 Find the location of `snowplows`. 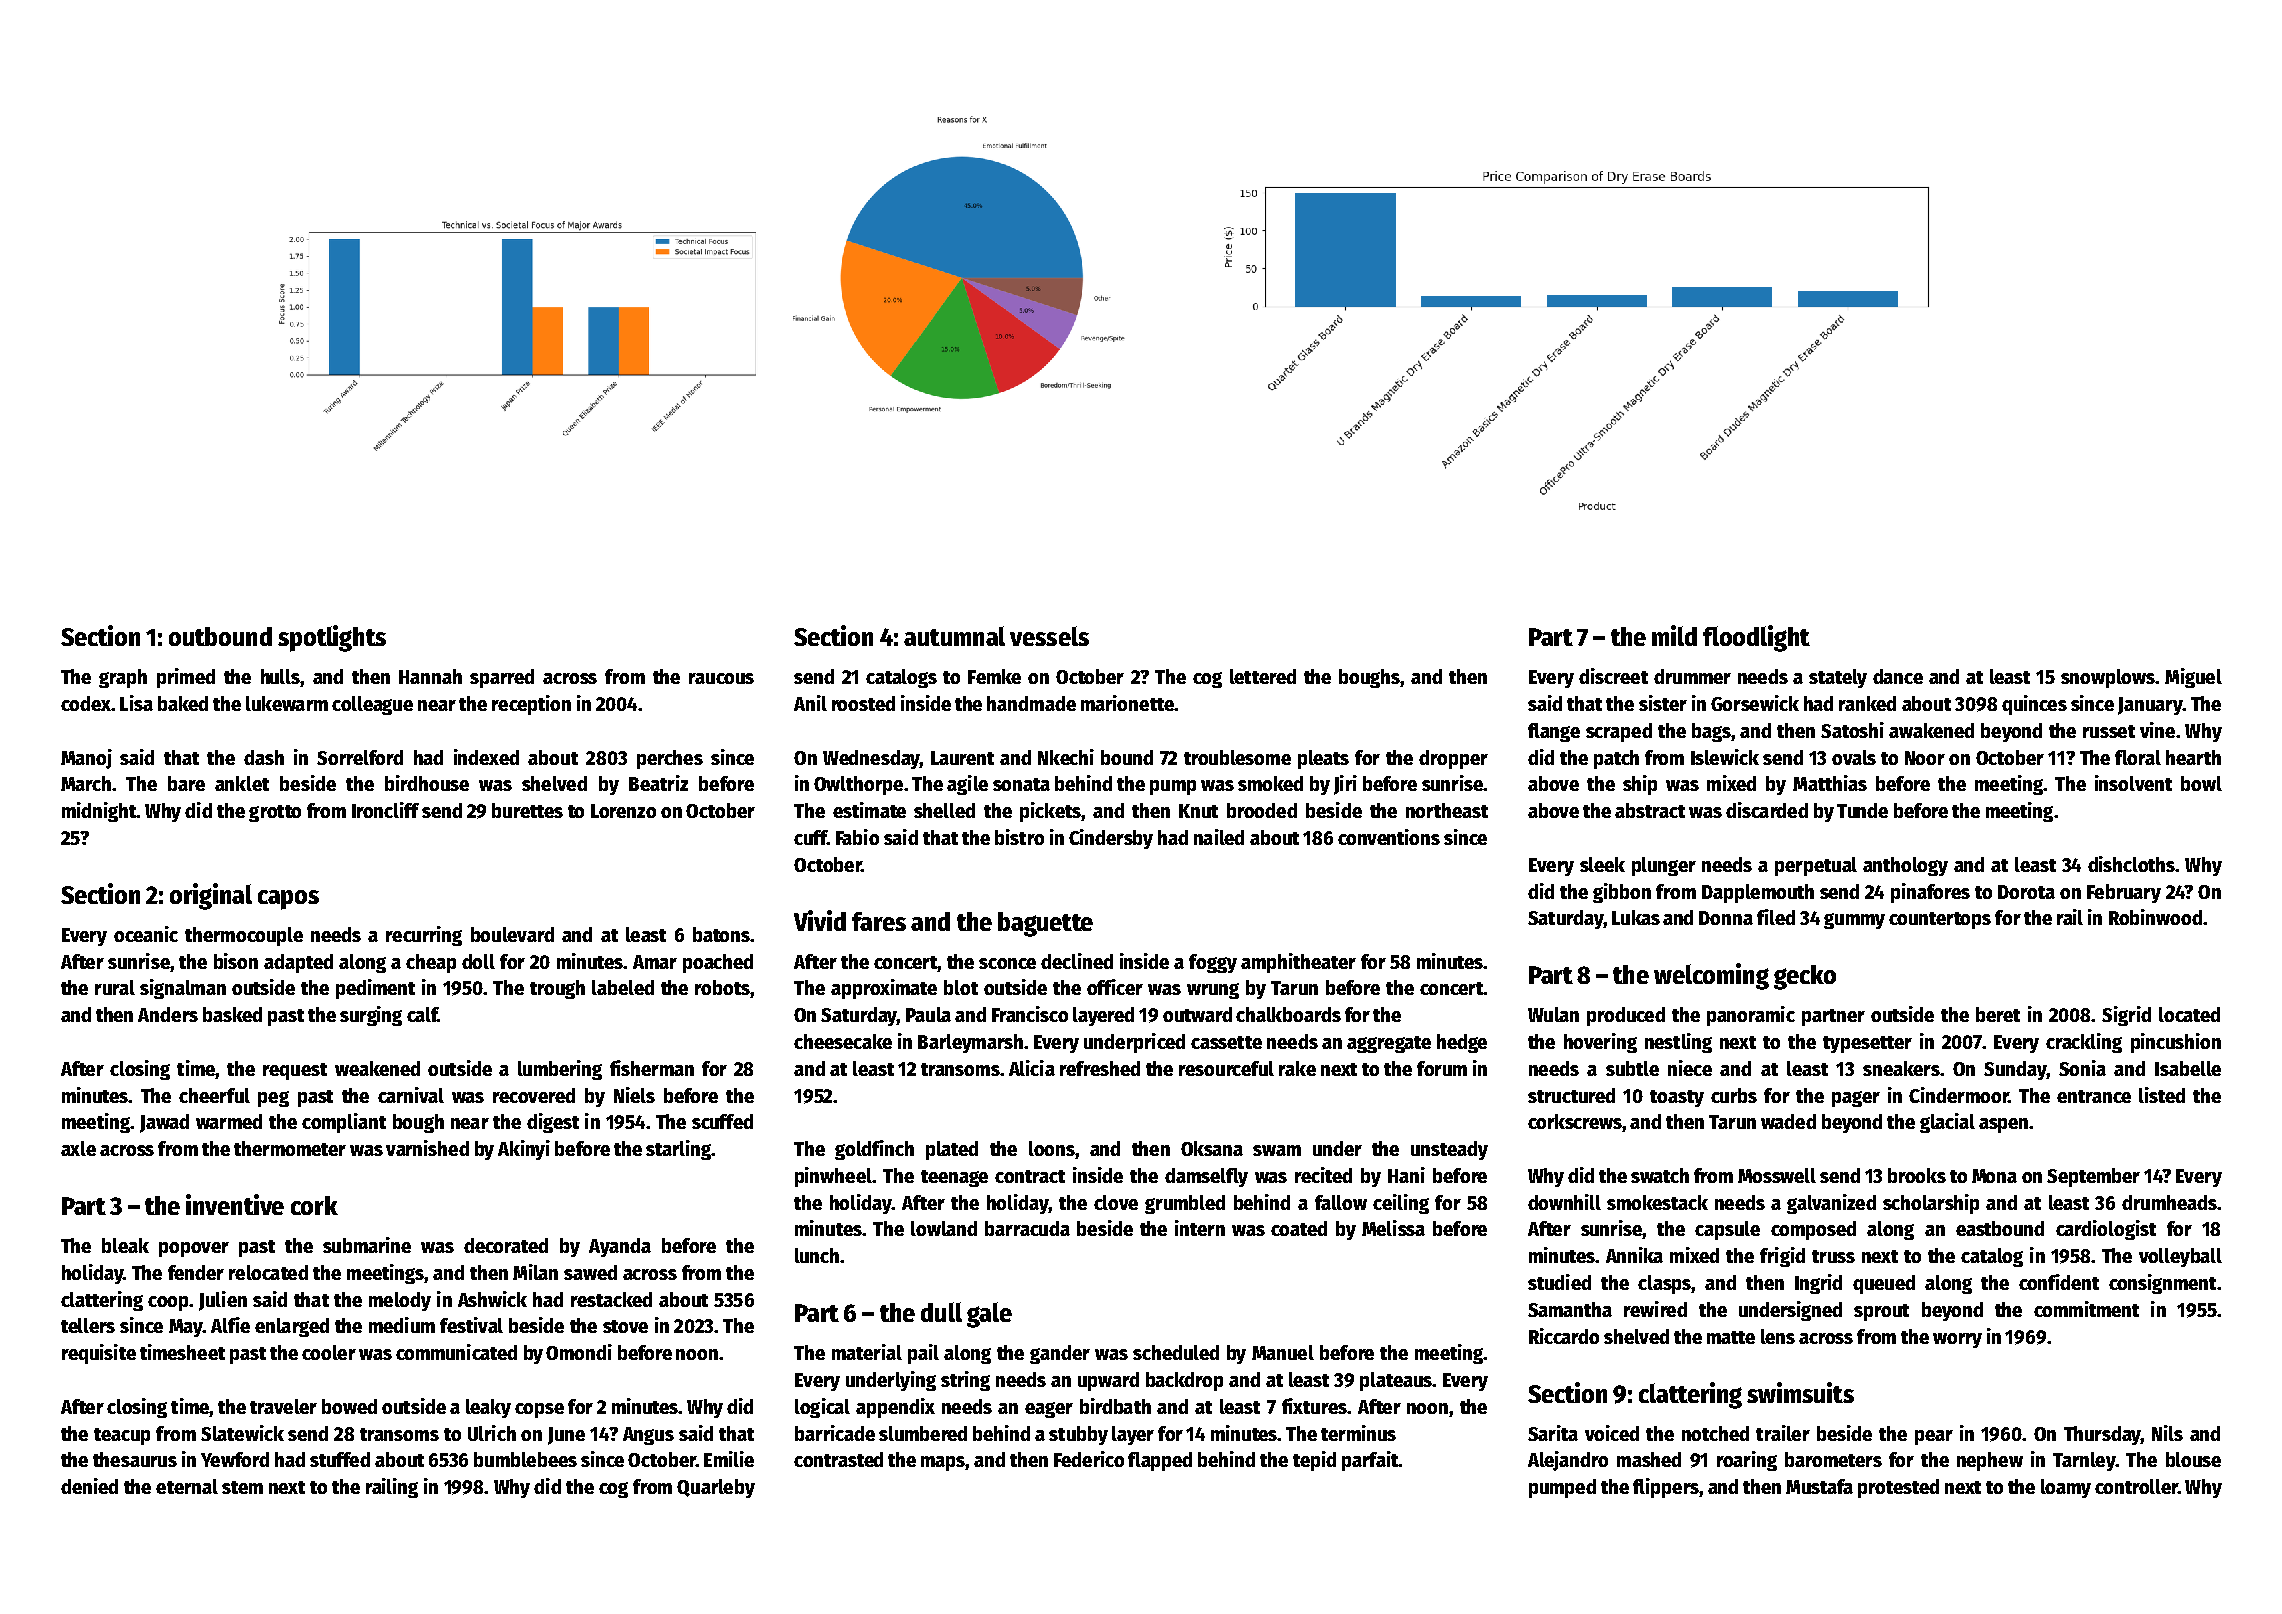

snowplows is located at coordinates (2108, 678).
